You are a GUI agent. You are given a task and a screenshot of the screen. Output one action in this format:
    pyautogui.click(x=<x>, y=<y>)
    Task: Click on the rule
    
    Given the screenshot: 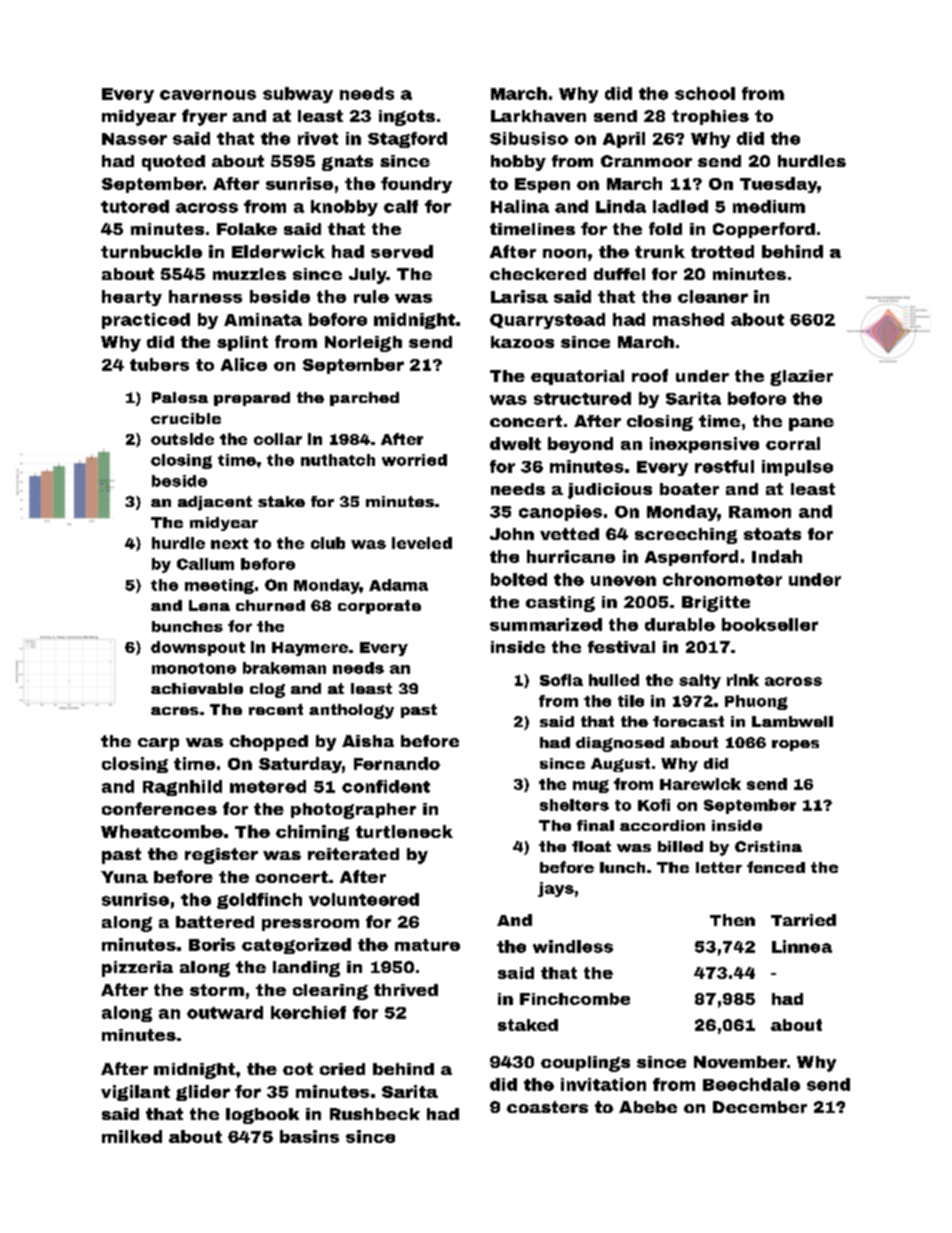 What is the action you would take?
    pyautogui.click(x=371, y=296)
